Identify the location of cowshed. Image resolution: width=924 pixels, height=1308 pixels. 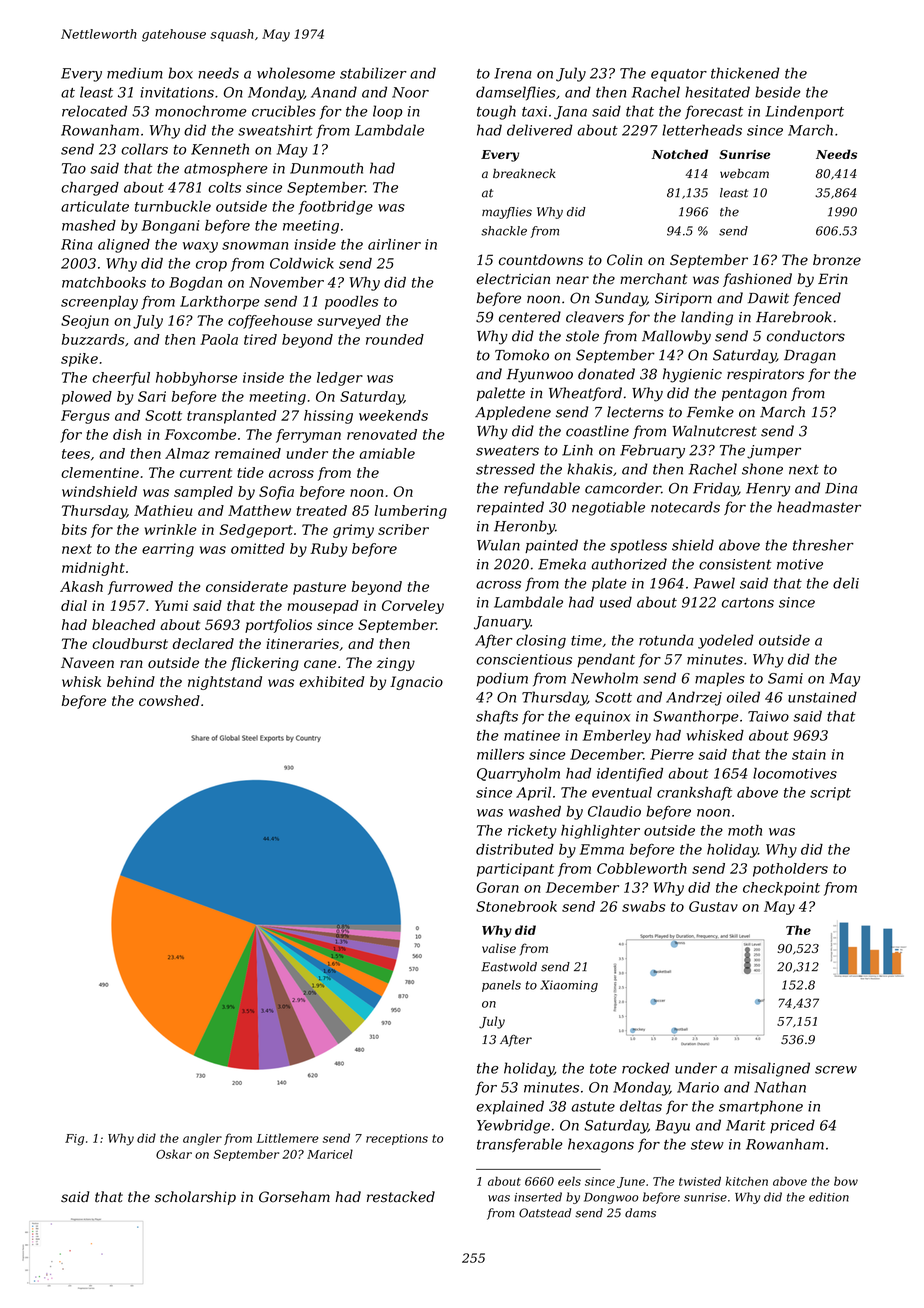
(169, 700).
